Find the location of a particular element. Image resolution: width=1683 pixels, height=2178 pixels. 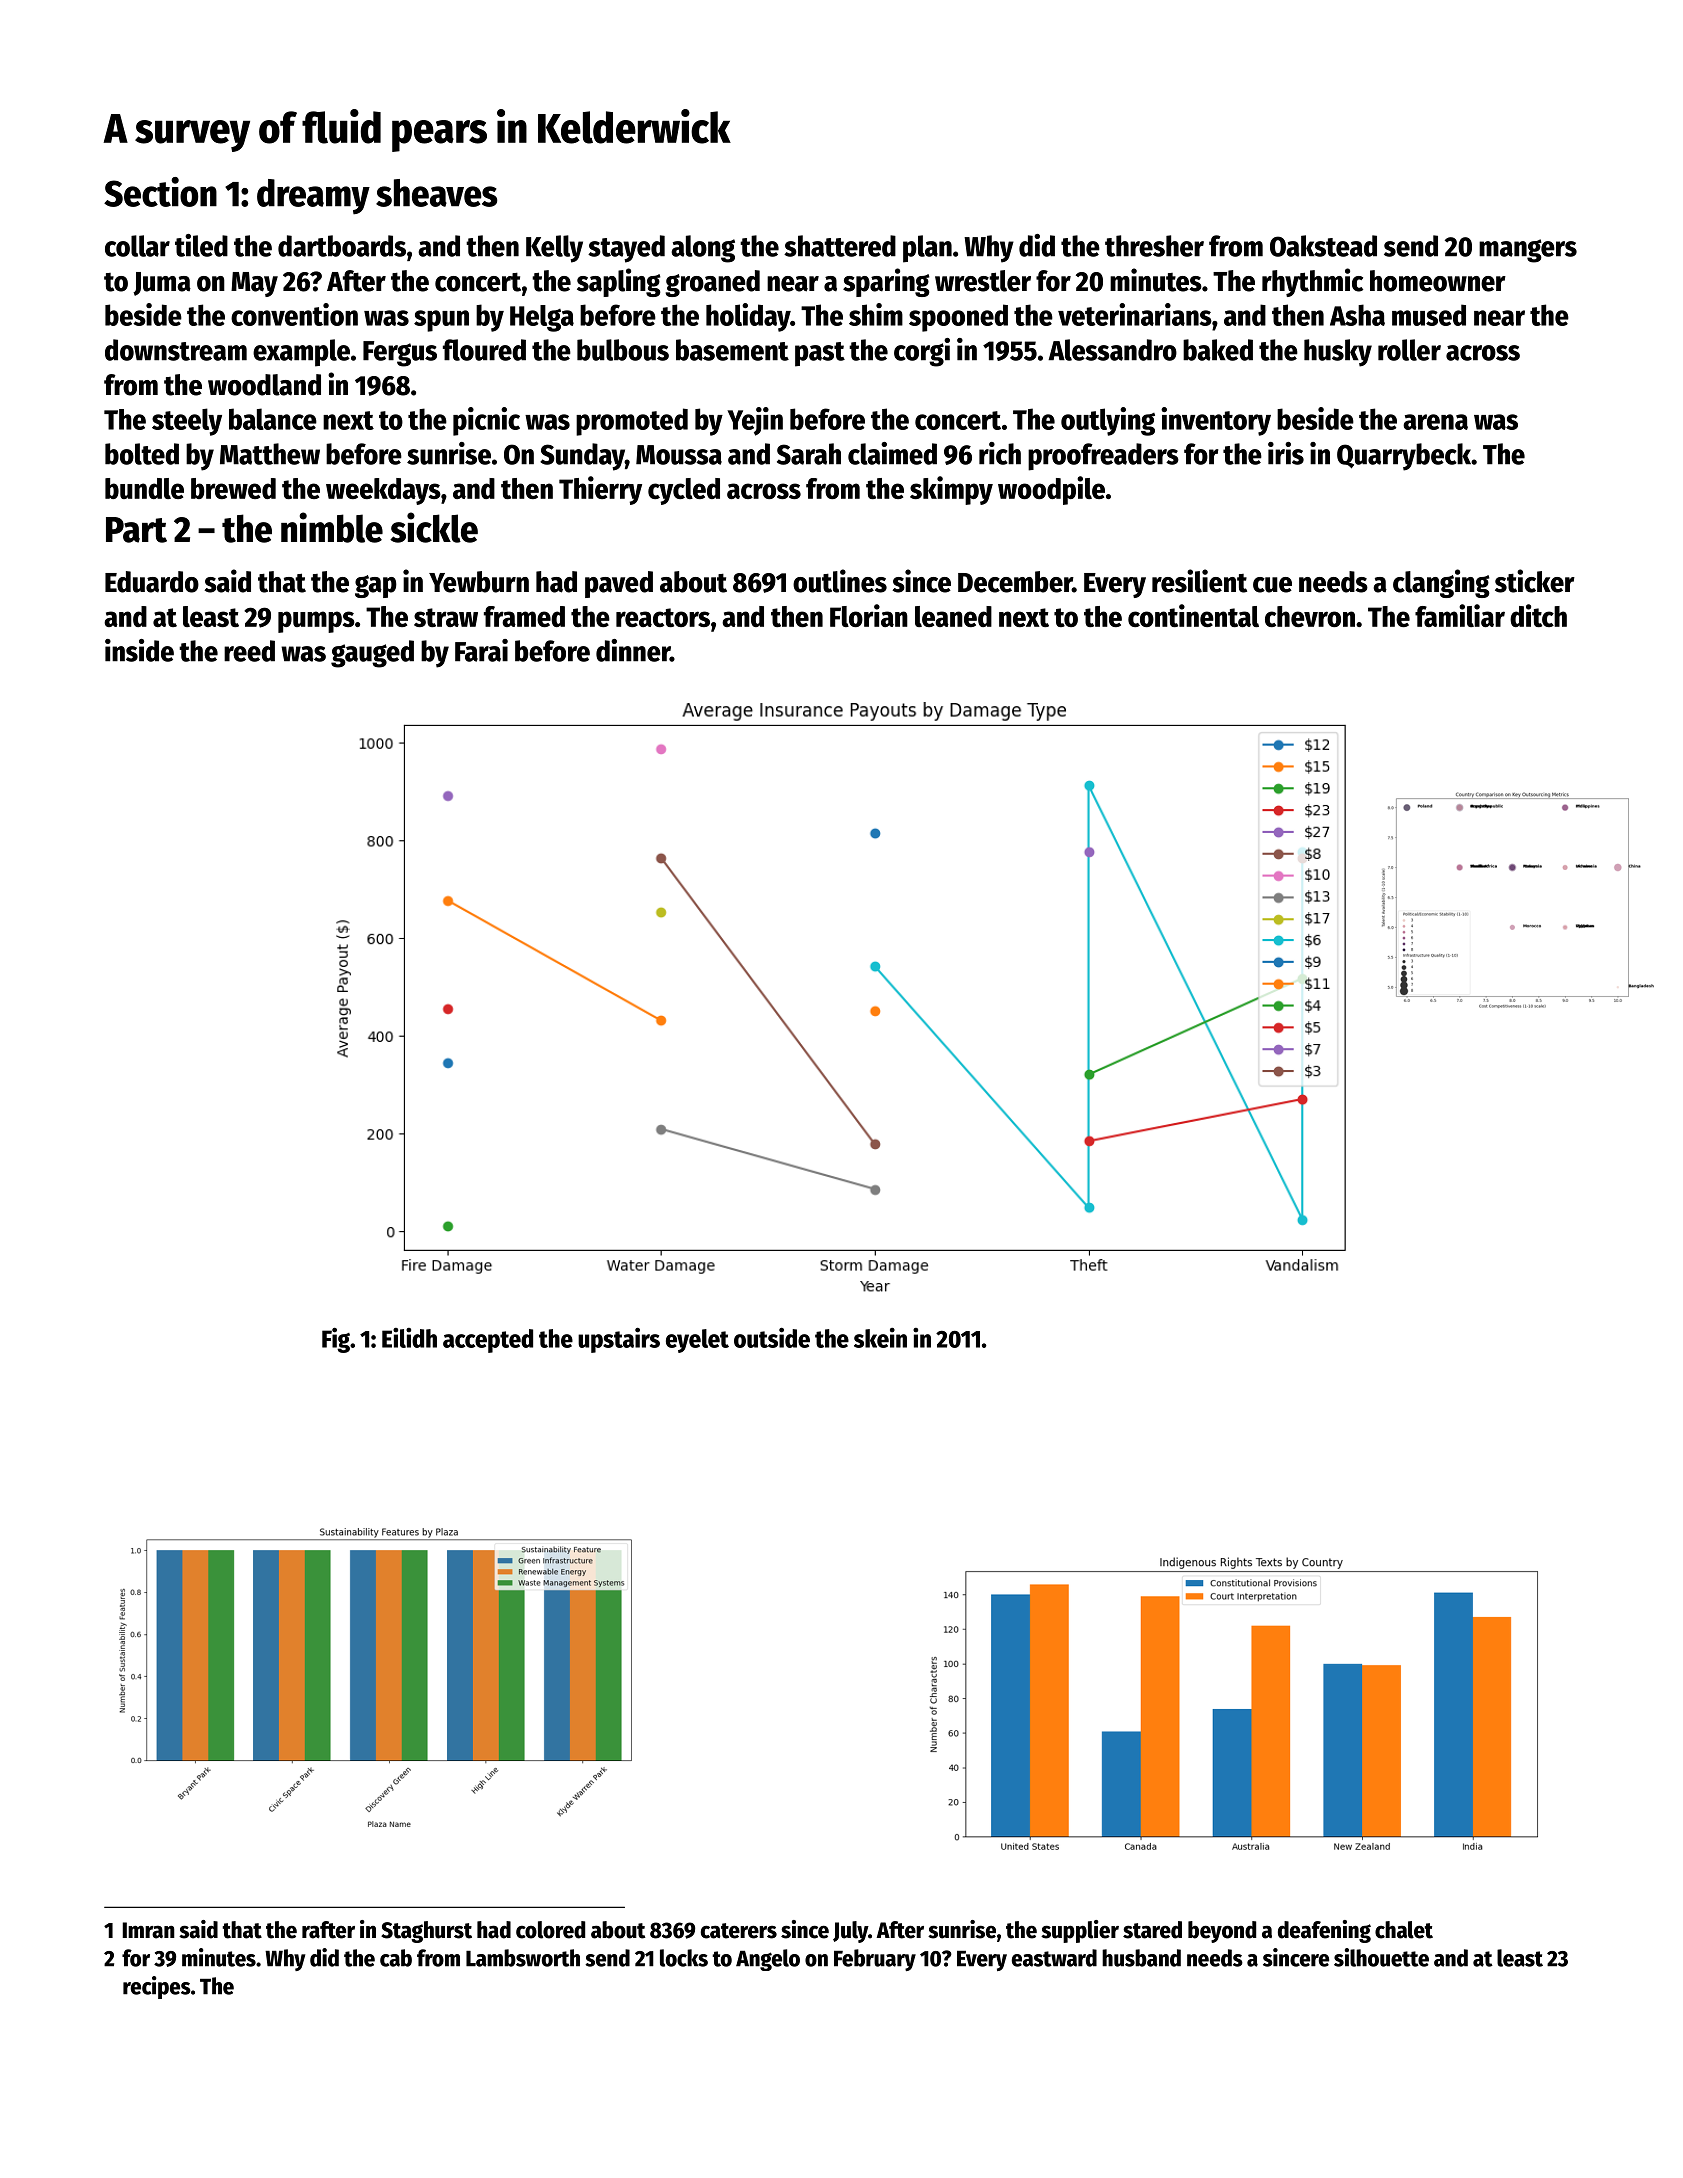

shattered is located at coordinates (840, 246).
